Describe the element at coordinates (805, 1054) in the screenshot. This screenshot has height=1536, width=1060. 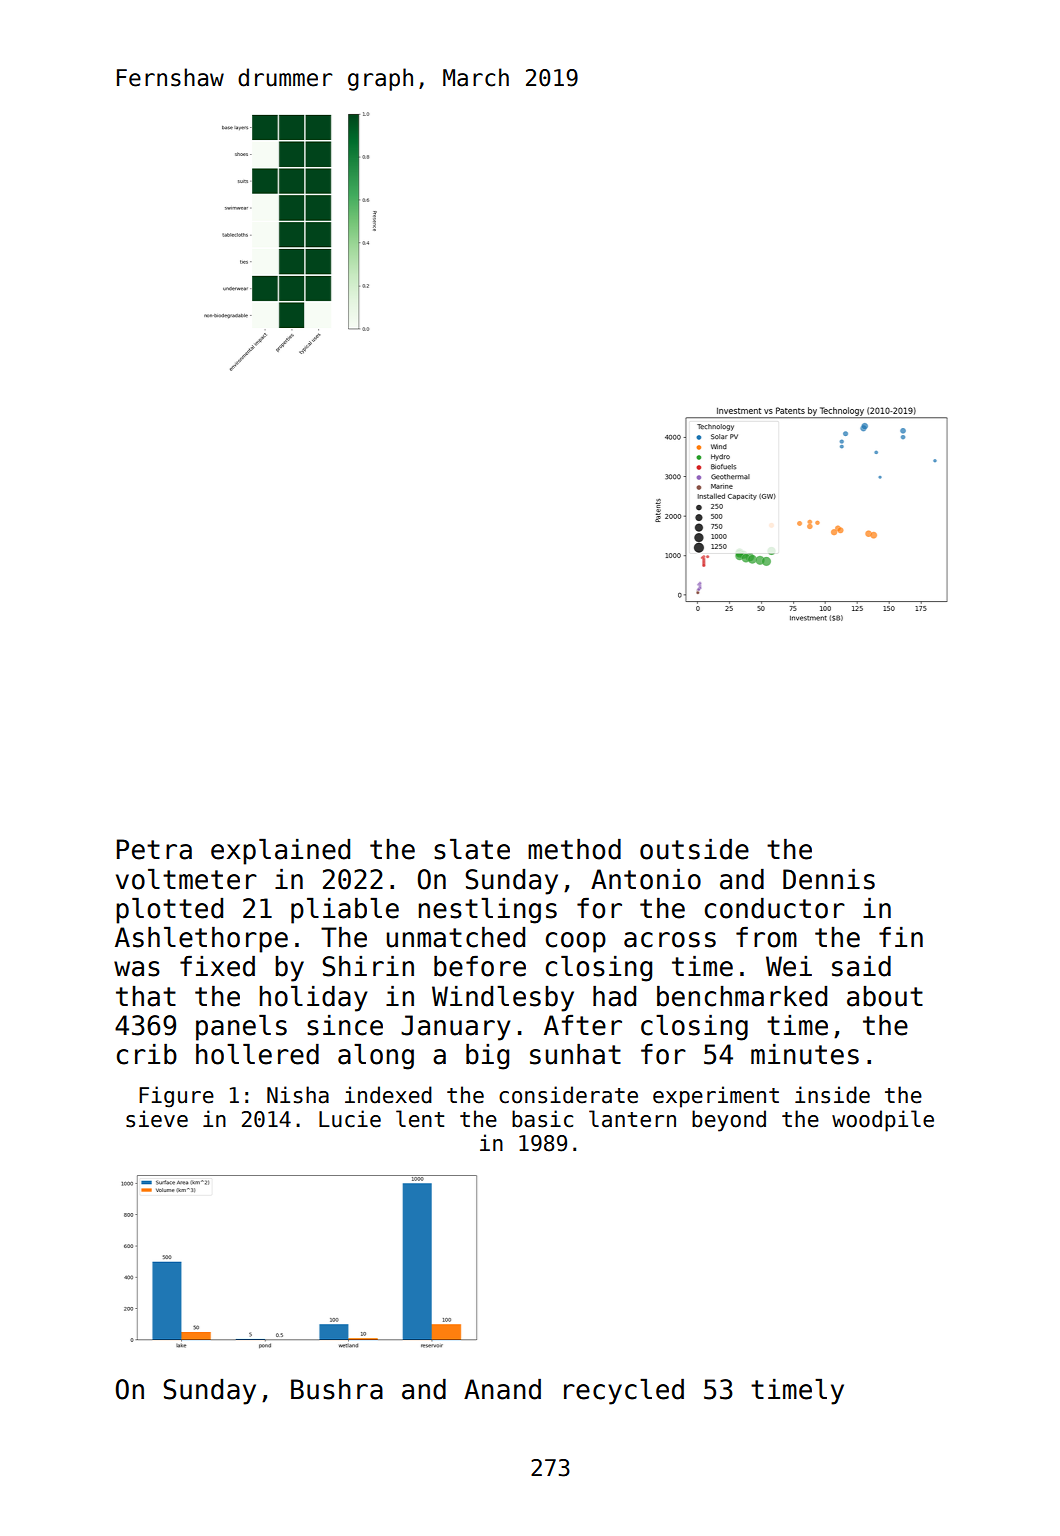
I see `minutes` at that location.
